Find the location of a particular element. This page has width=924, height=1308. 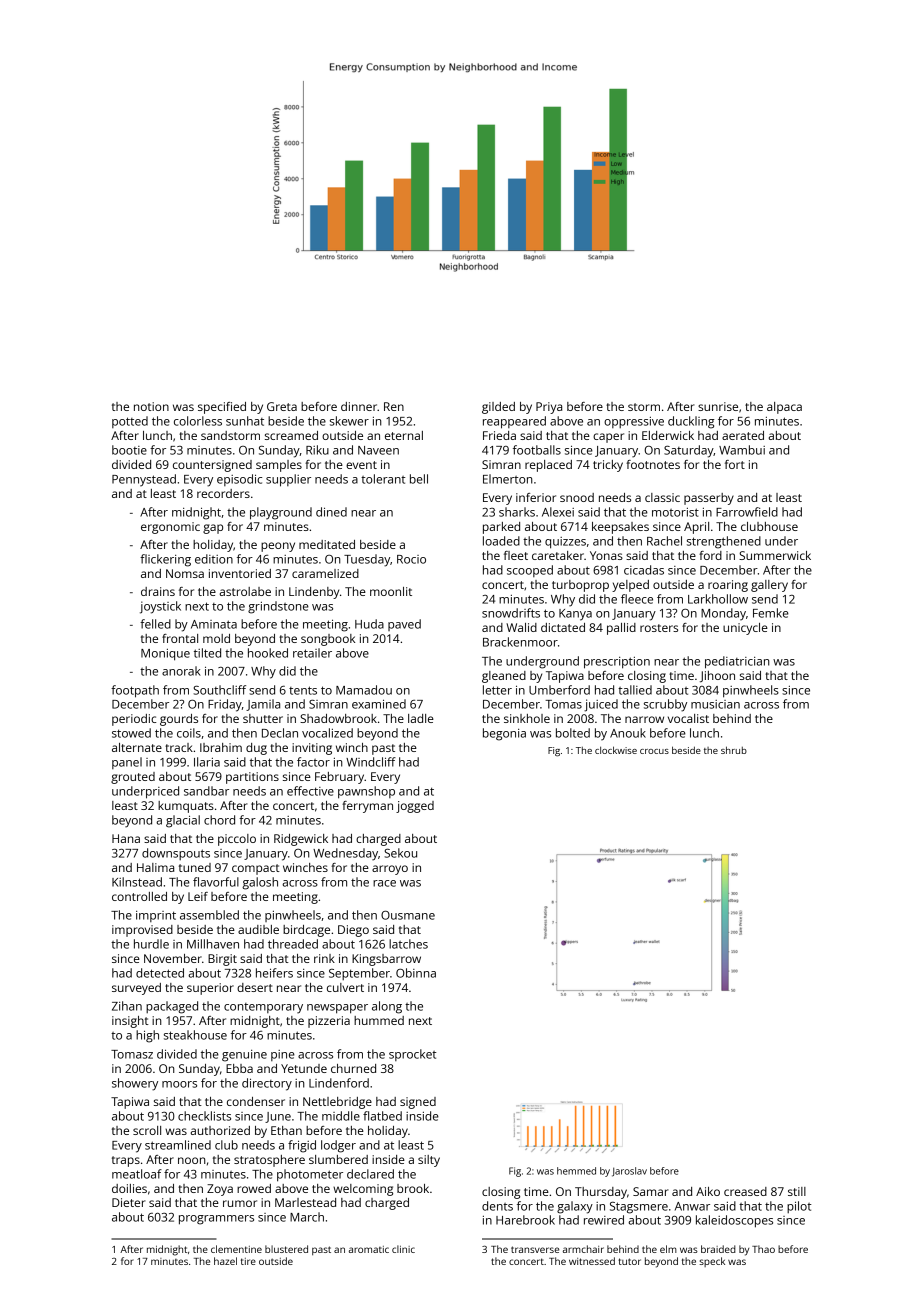

jogged is located at coordinates (415, 807).
